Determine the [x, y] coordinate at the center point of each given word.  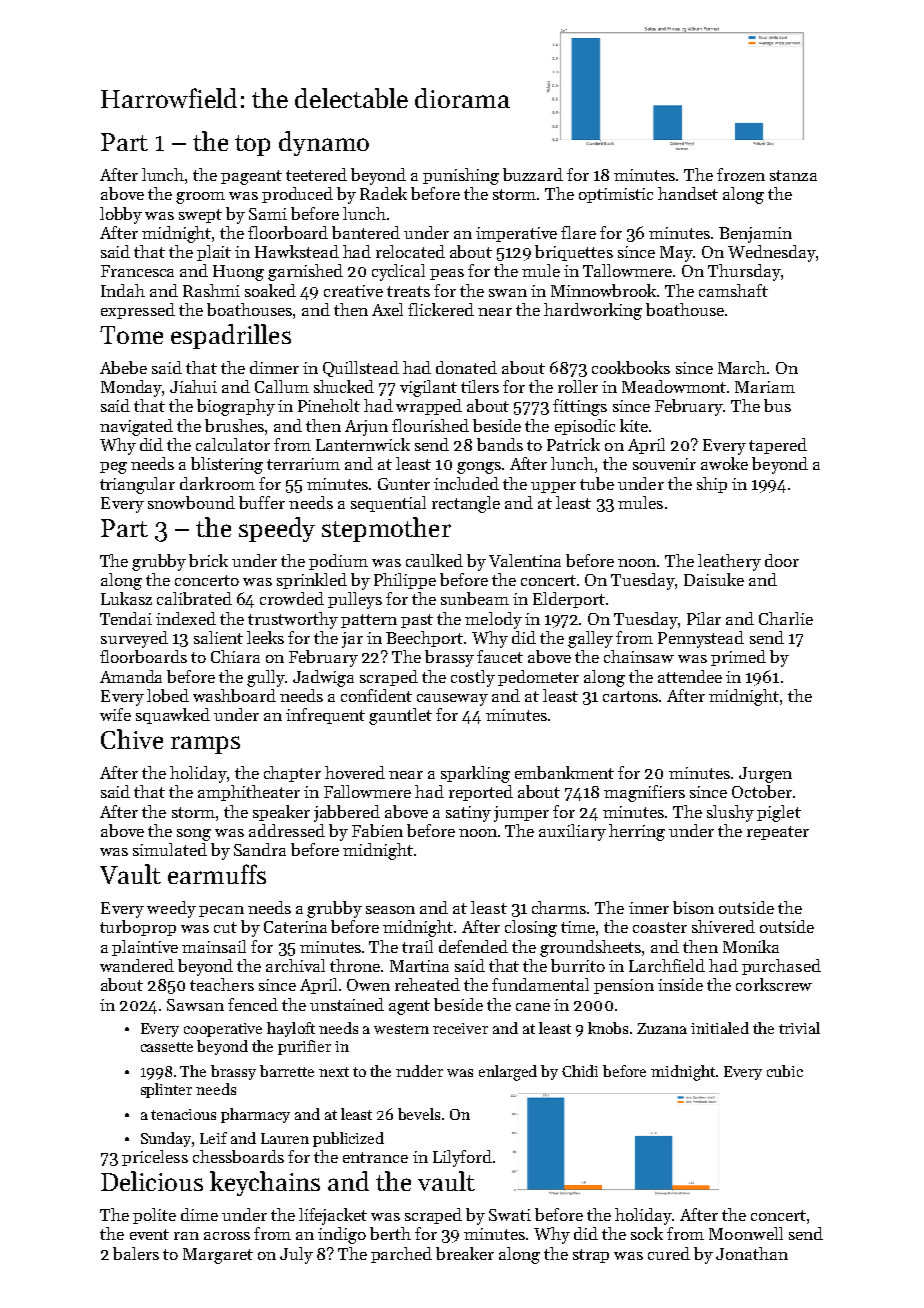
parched [401, 1255]
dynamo [324, 143]
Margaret [218, 1256]
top [252, 145]
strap [591, 1256]
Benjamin [755, 235]
